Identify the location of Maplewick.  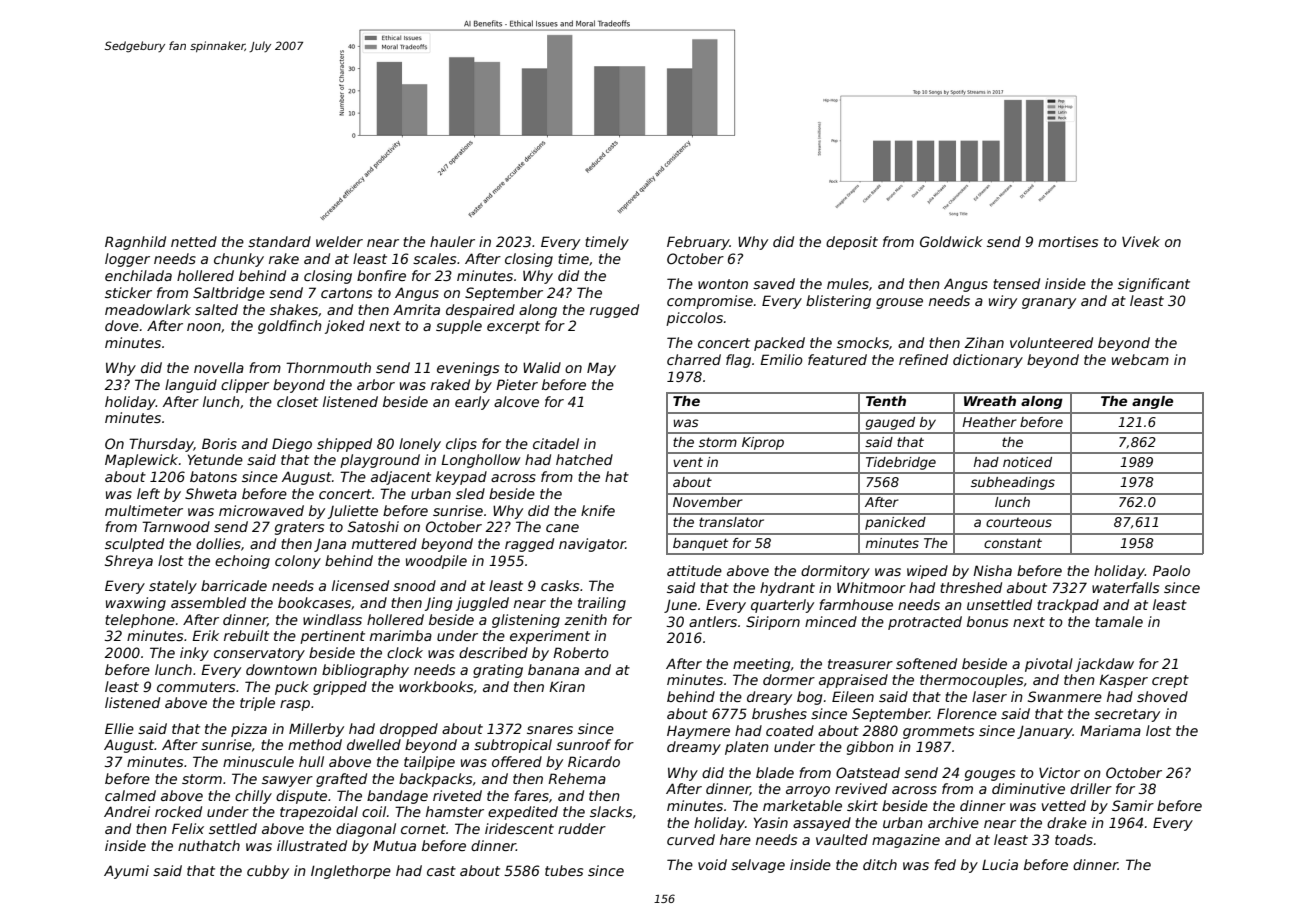
(141, 461).
